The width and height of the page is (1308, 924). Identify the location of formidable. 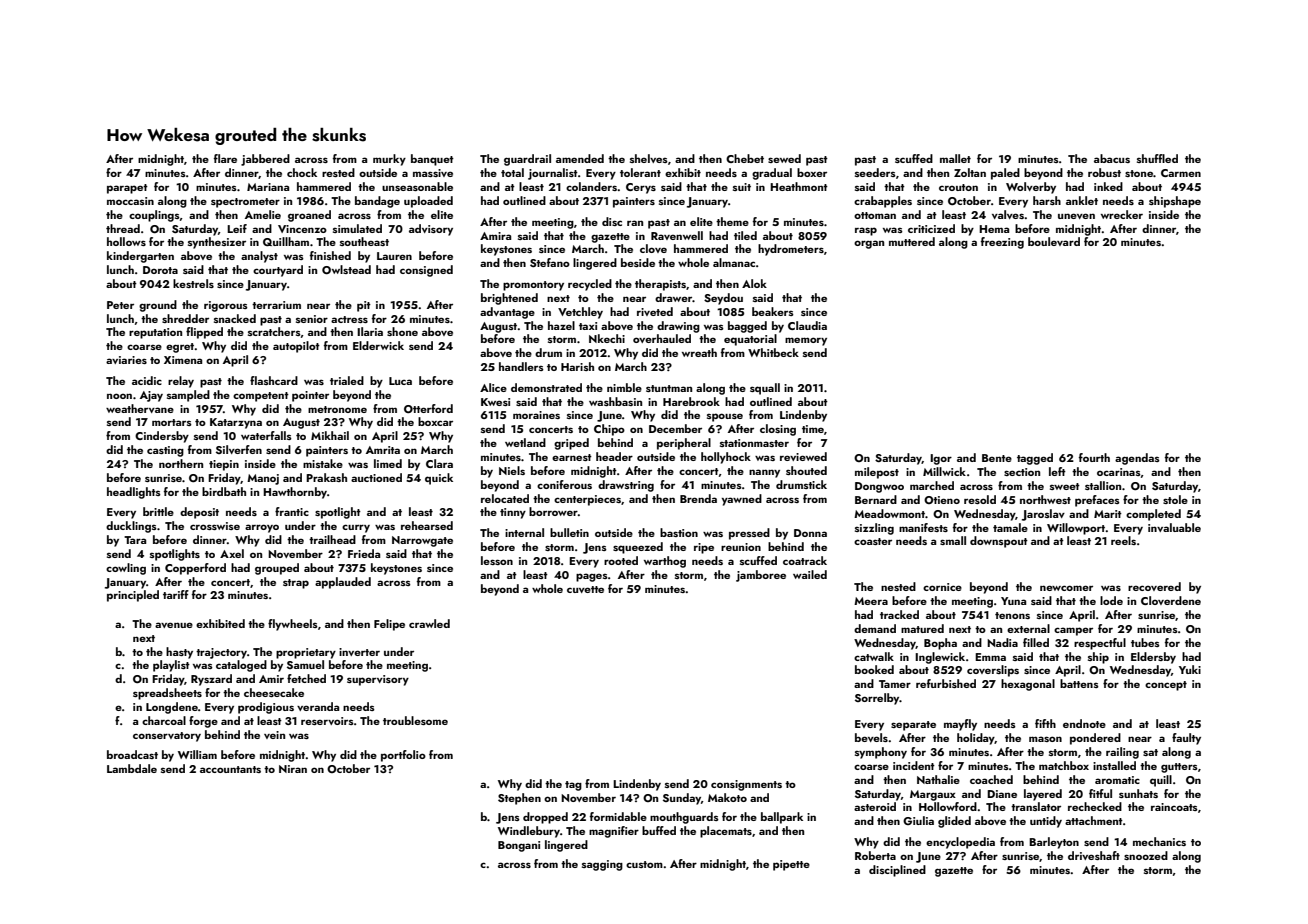
(618, 816).
